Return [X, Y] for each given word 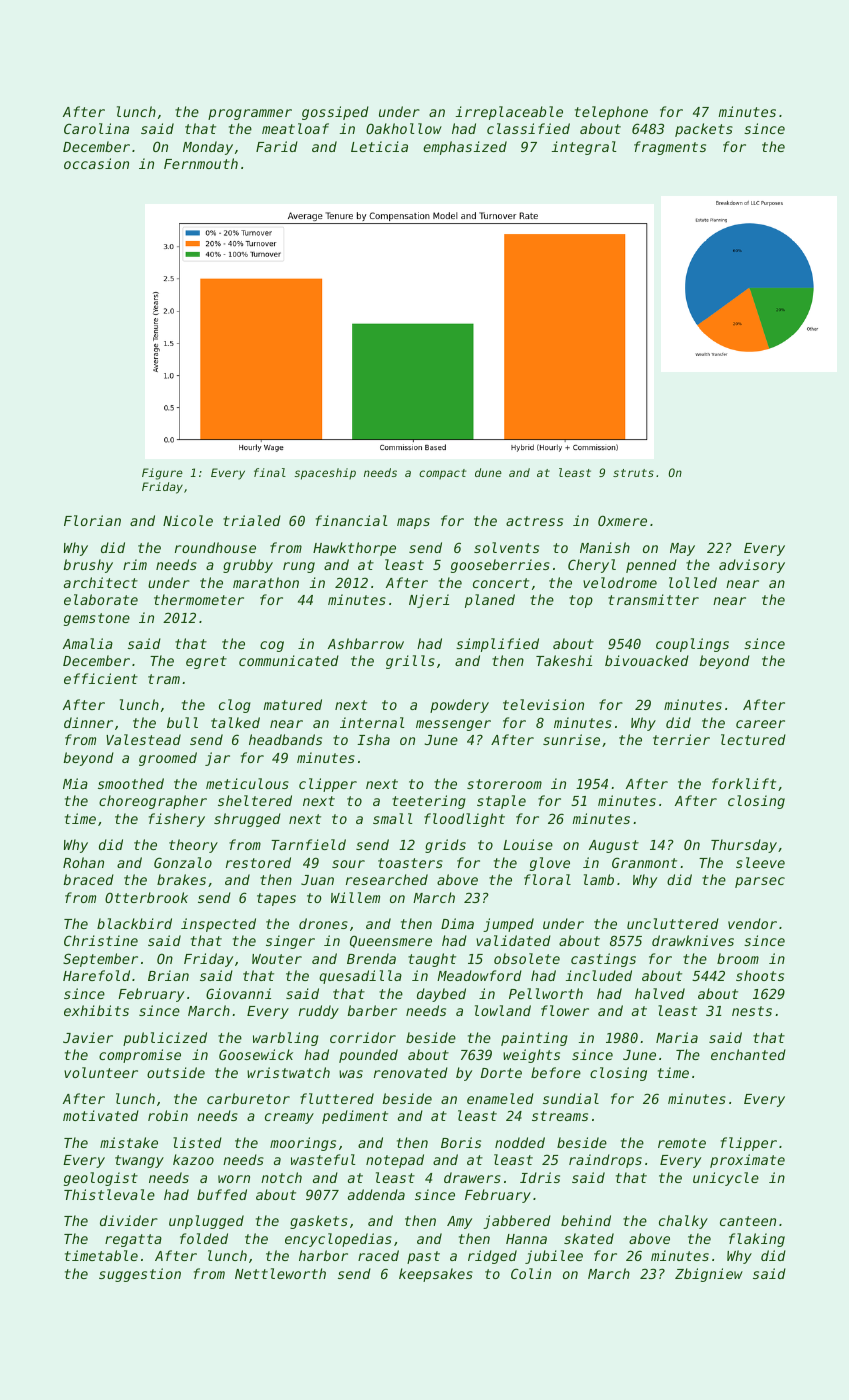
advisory [752, 566]
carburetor [248, 1098]
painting [534, 1039]
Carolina [96, 128]
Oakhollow [404, 128]
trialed [252, 520]
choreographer [153, 802]
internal [372, 722]
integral [584, 148]
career [760, 724]
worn [234, 1179]
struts [633, 473]
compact [442, 474]
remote [682, 1143]
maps [413, 523]
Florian [92, 520]
